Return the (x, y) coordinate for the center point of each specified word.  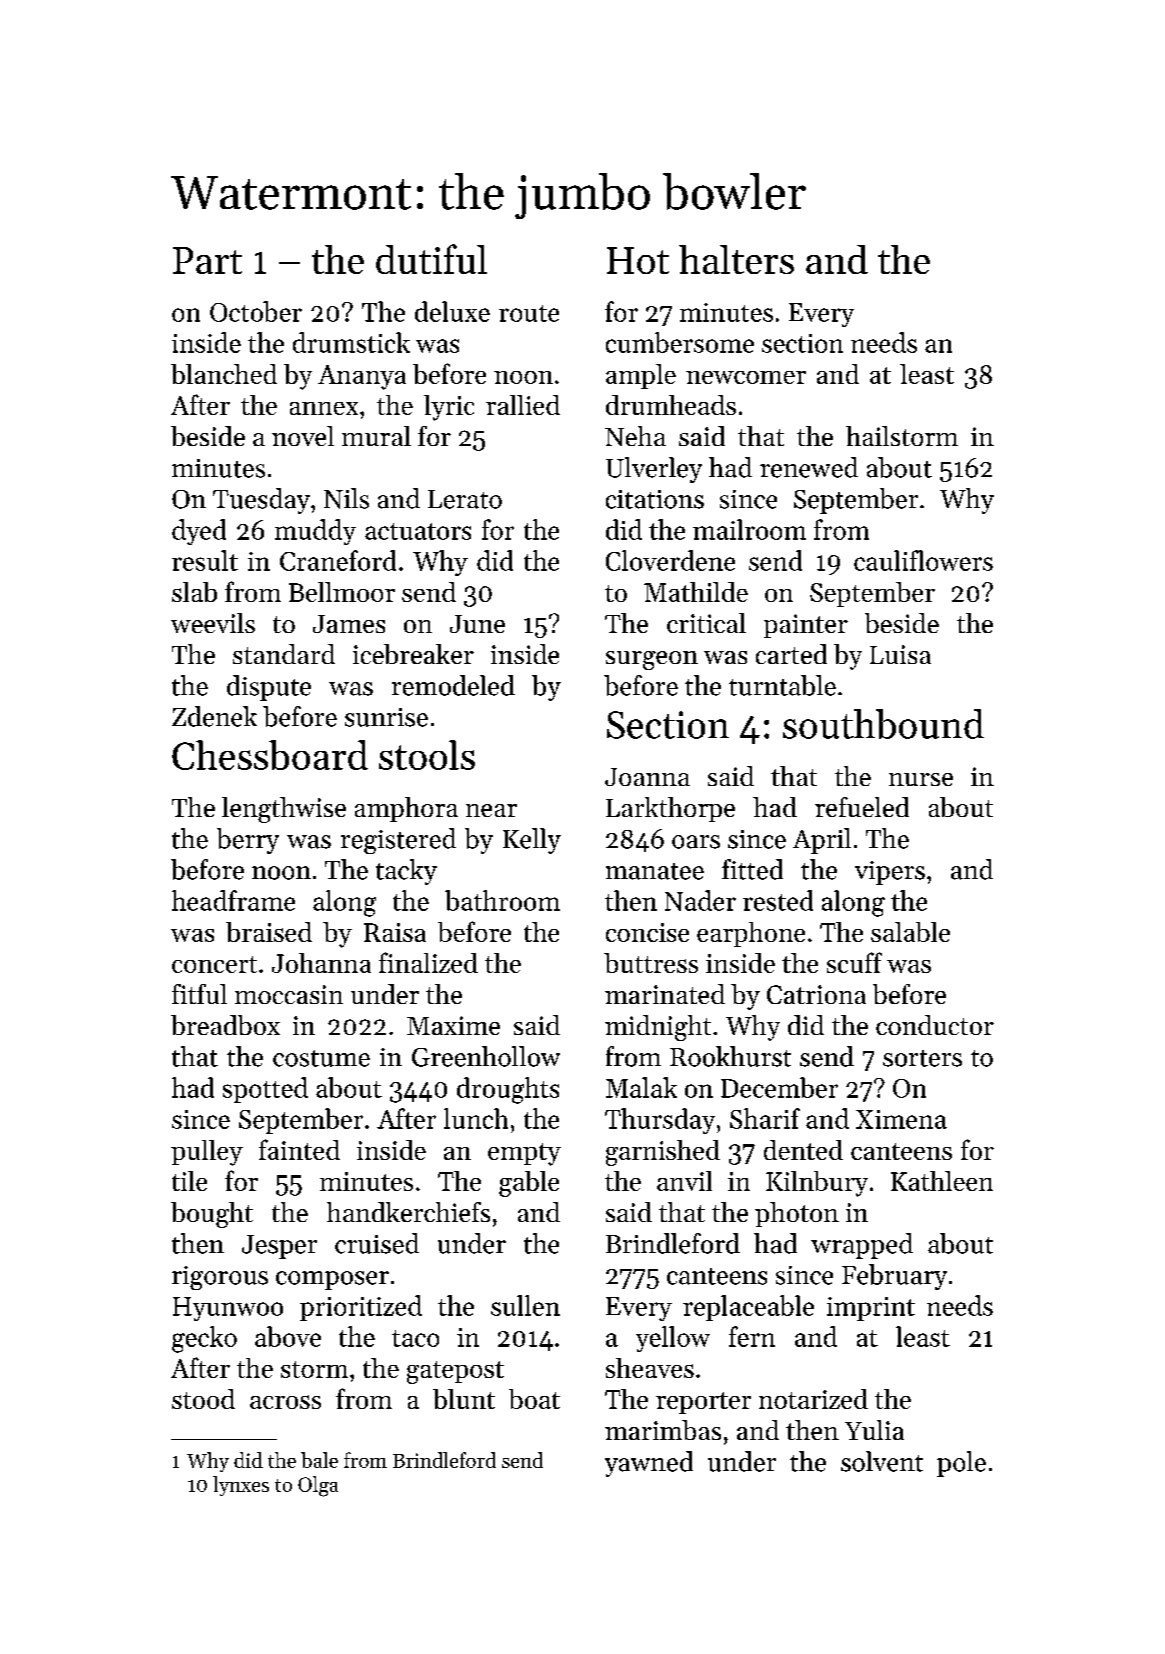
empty (524, 1154)
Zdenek (214, 716)
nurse (921, 779)
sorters (922, 1058)
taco (415, 1338)
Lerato (465, 499)
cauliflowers (923, 560)
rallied (523, 405)
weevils (213, 623)
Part (207, 260)
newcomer (746, 377)
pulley (207, 1153)
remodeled (453, 685)
